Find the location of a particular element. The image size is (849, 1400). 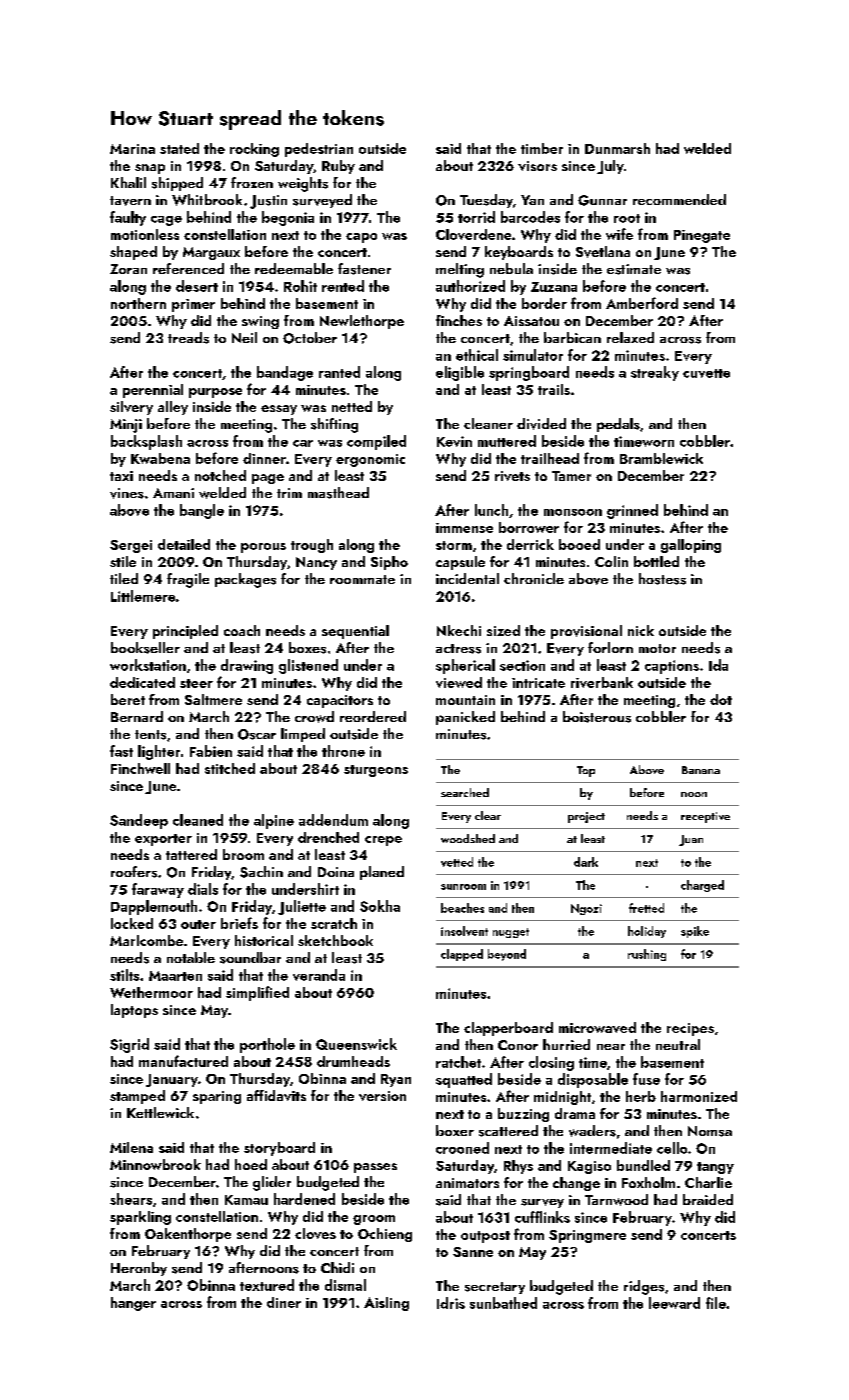

ratchet is located at coordinates (458, 1062).
